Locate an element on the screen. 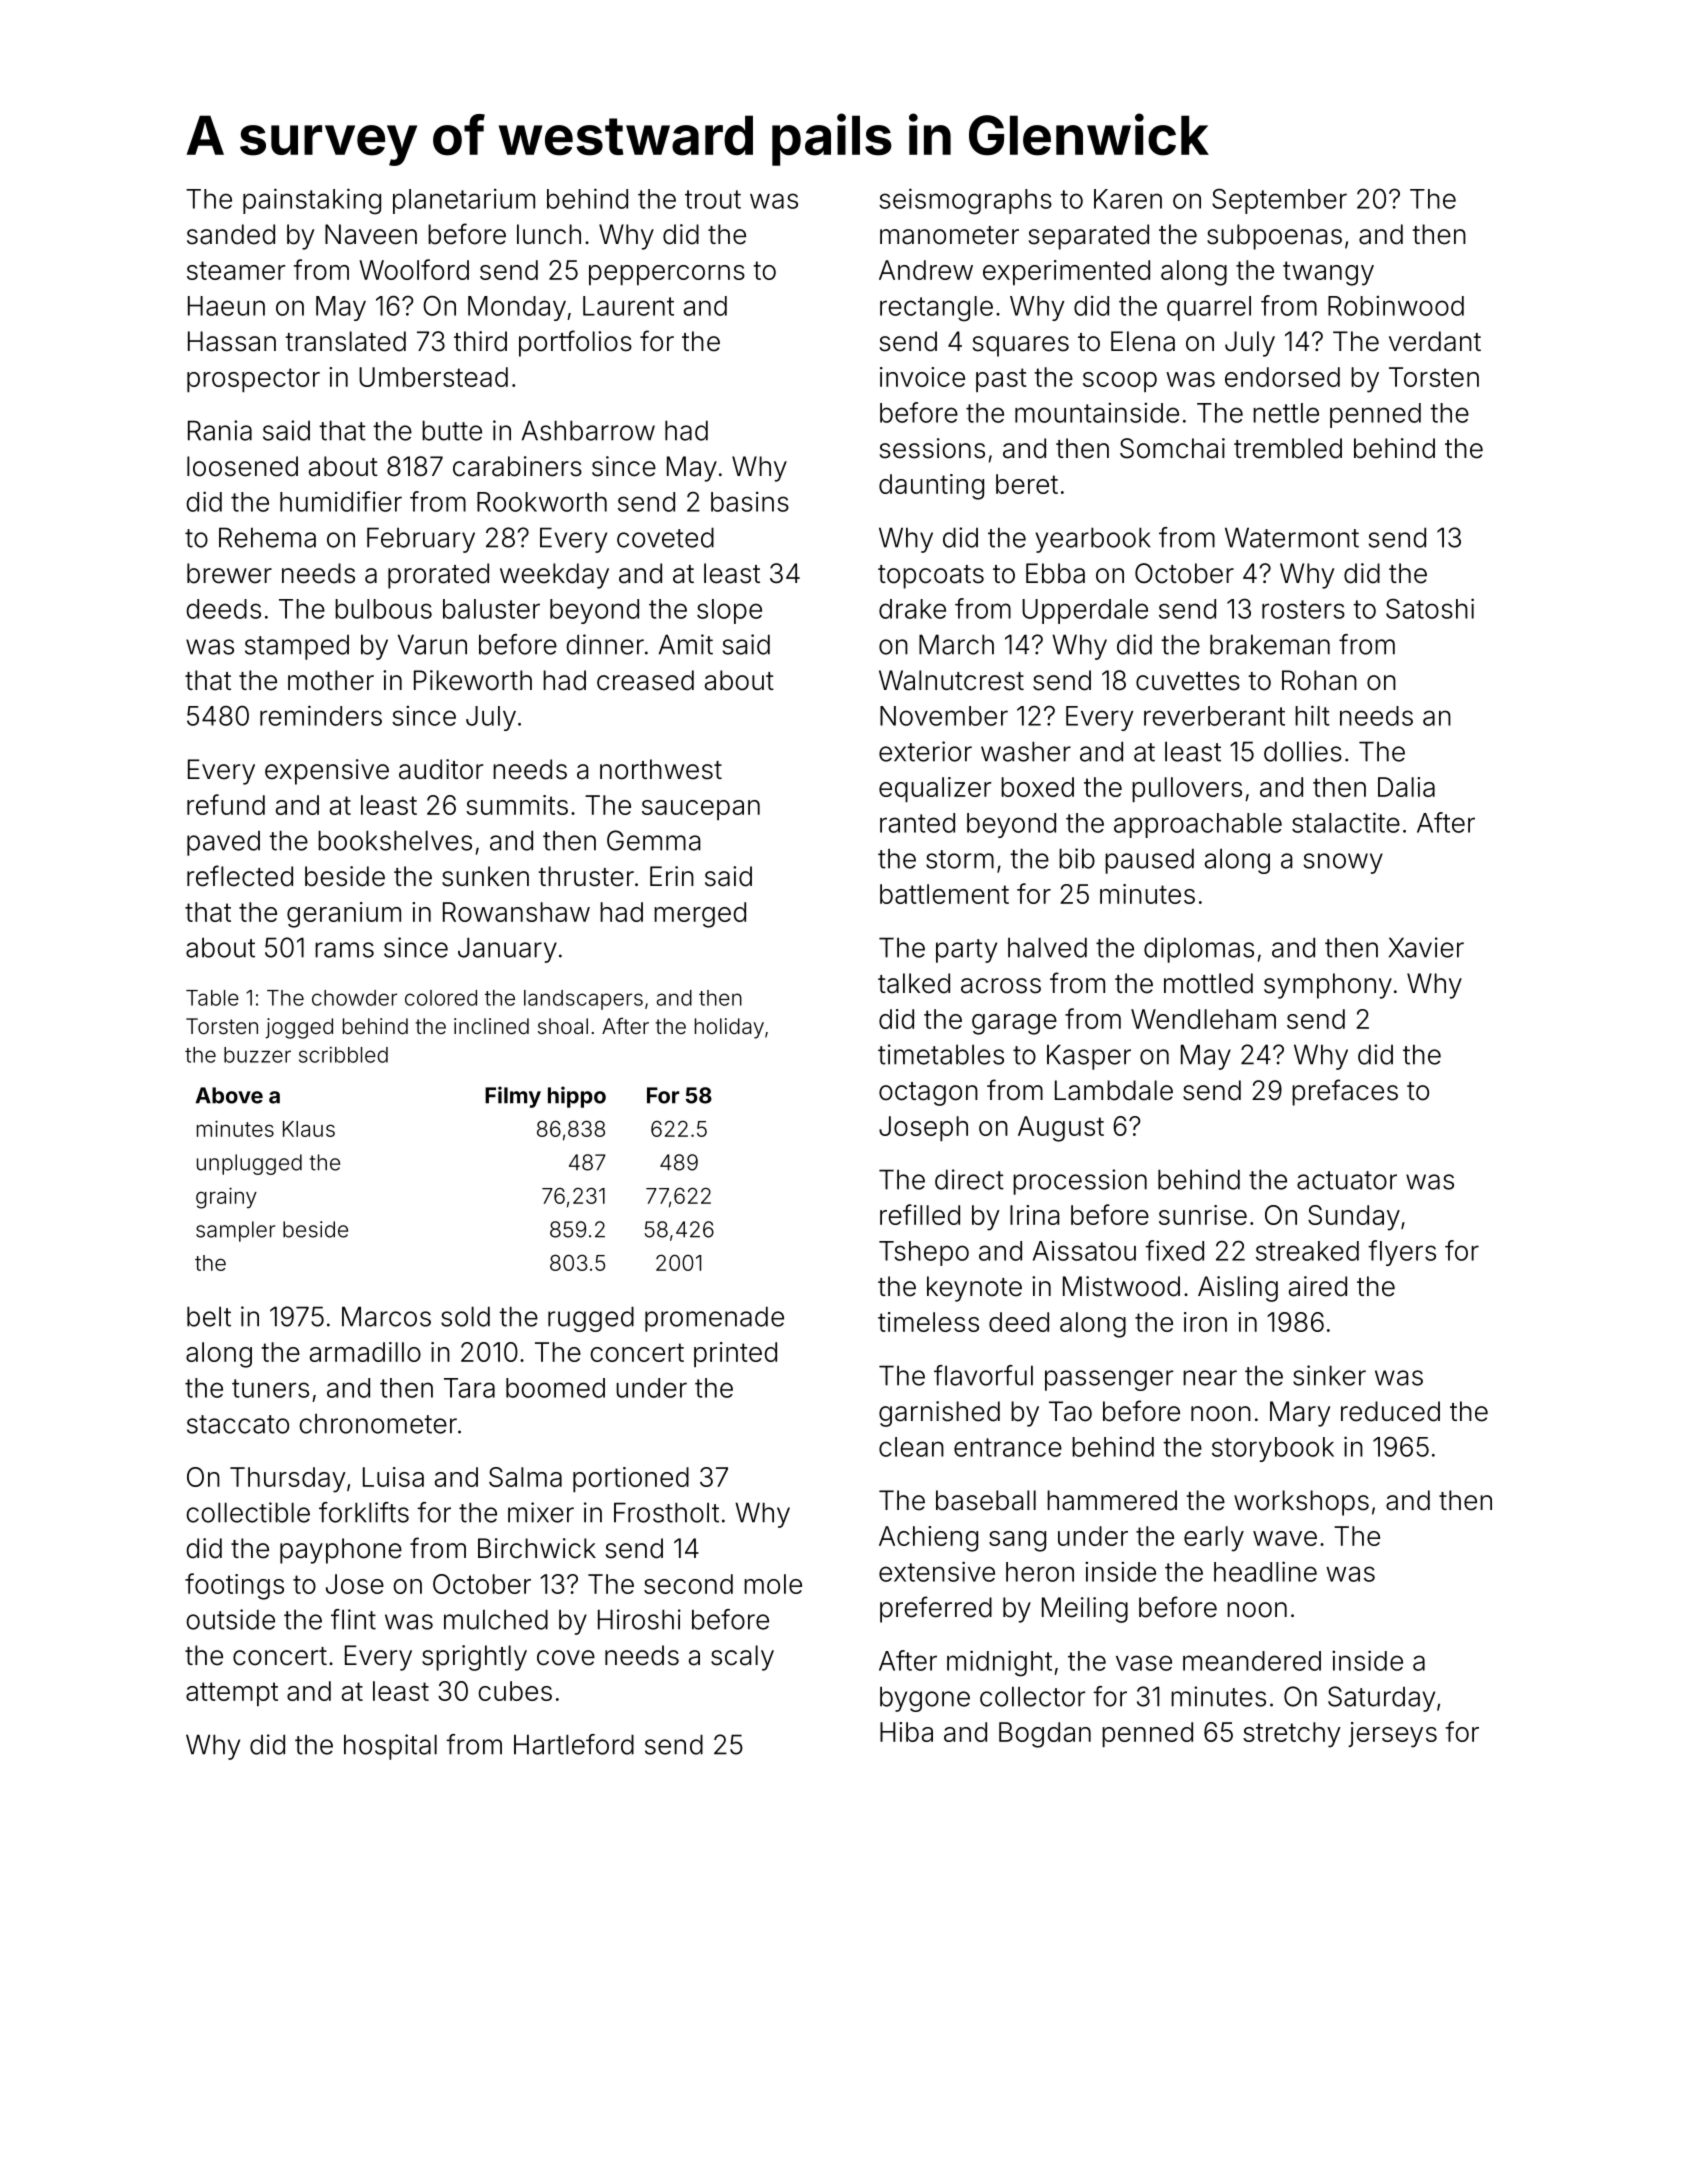 This screenshot has height=2178, width=1683. reduced is located at coordinates (1390, 1411).
